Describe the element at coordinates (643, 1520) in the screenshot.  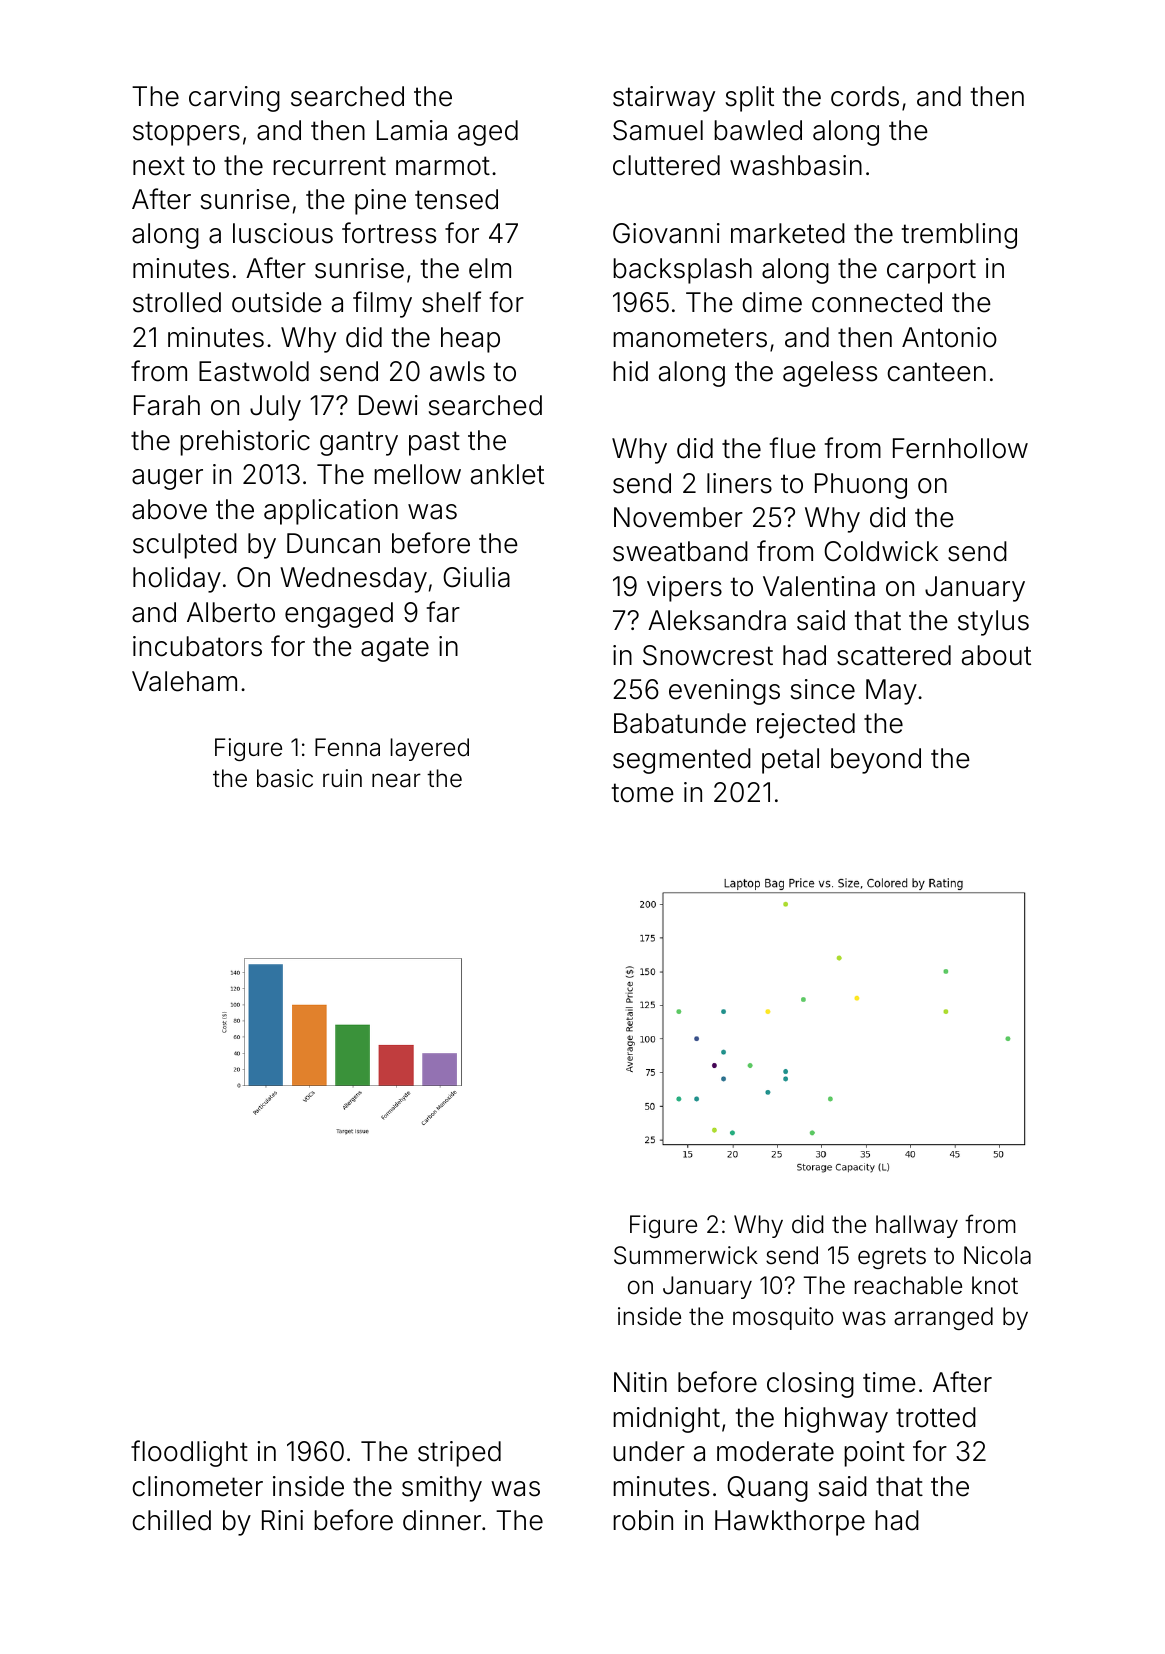
I see `robin` at that location.
